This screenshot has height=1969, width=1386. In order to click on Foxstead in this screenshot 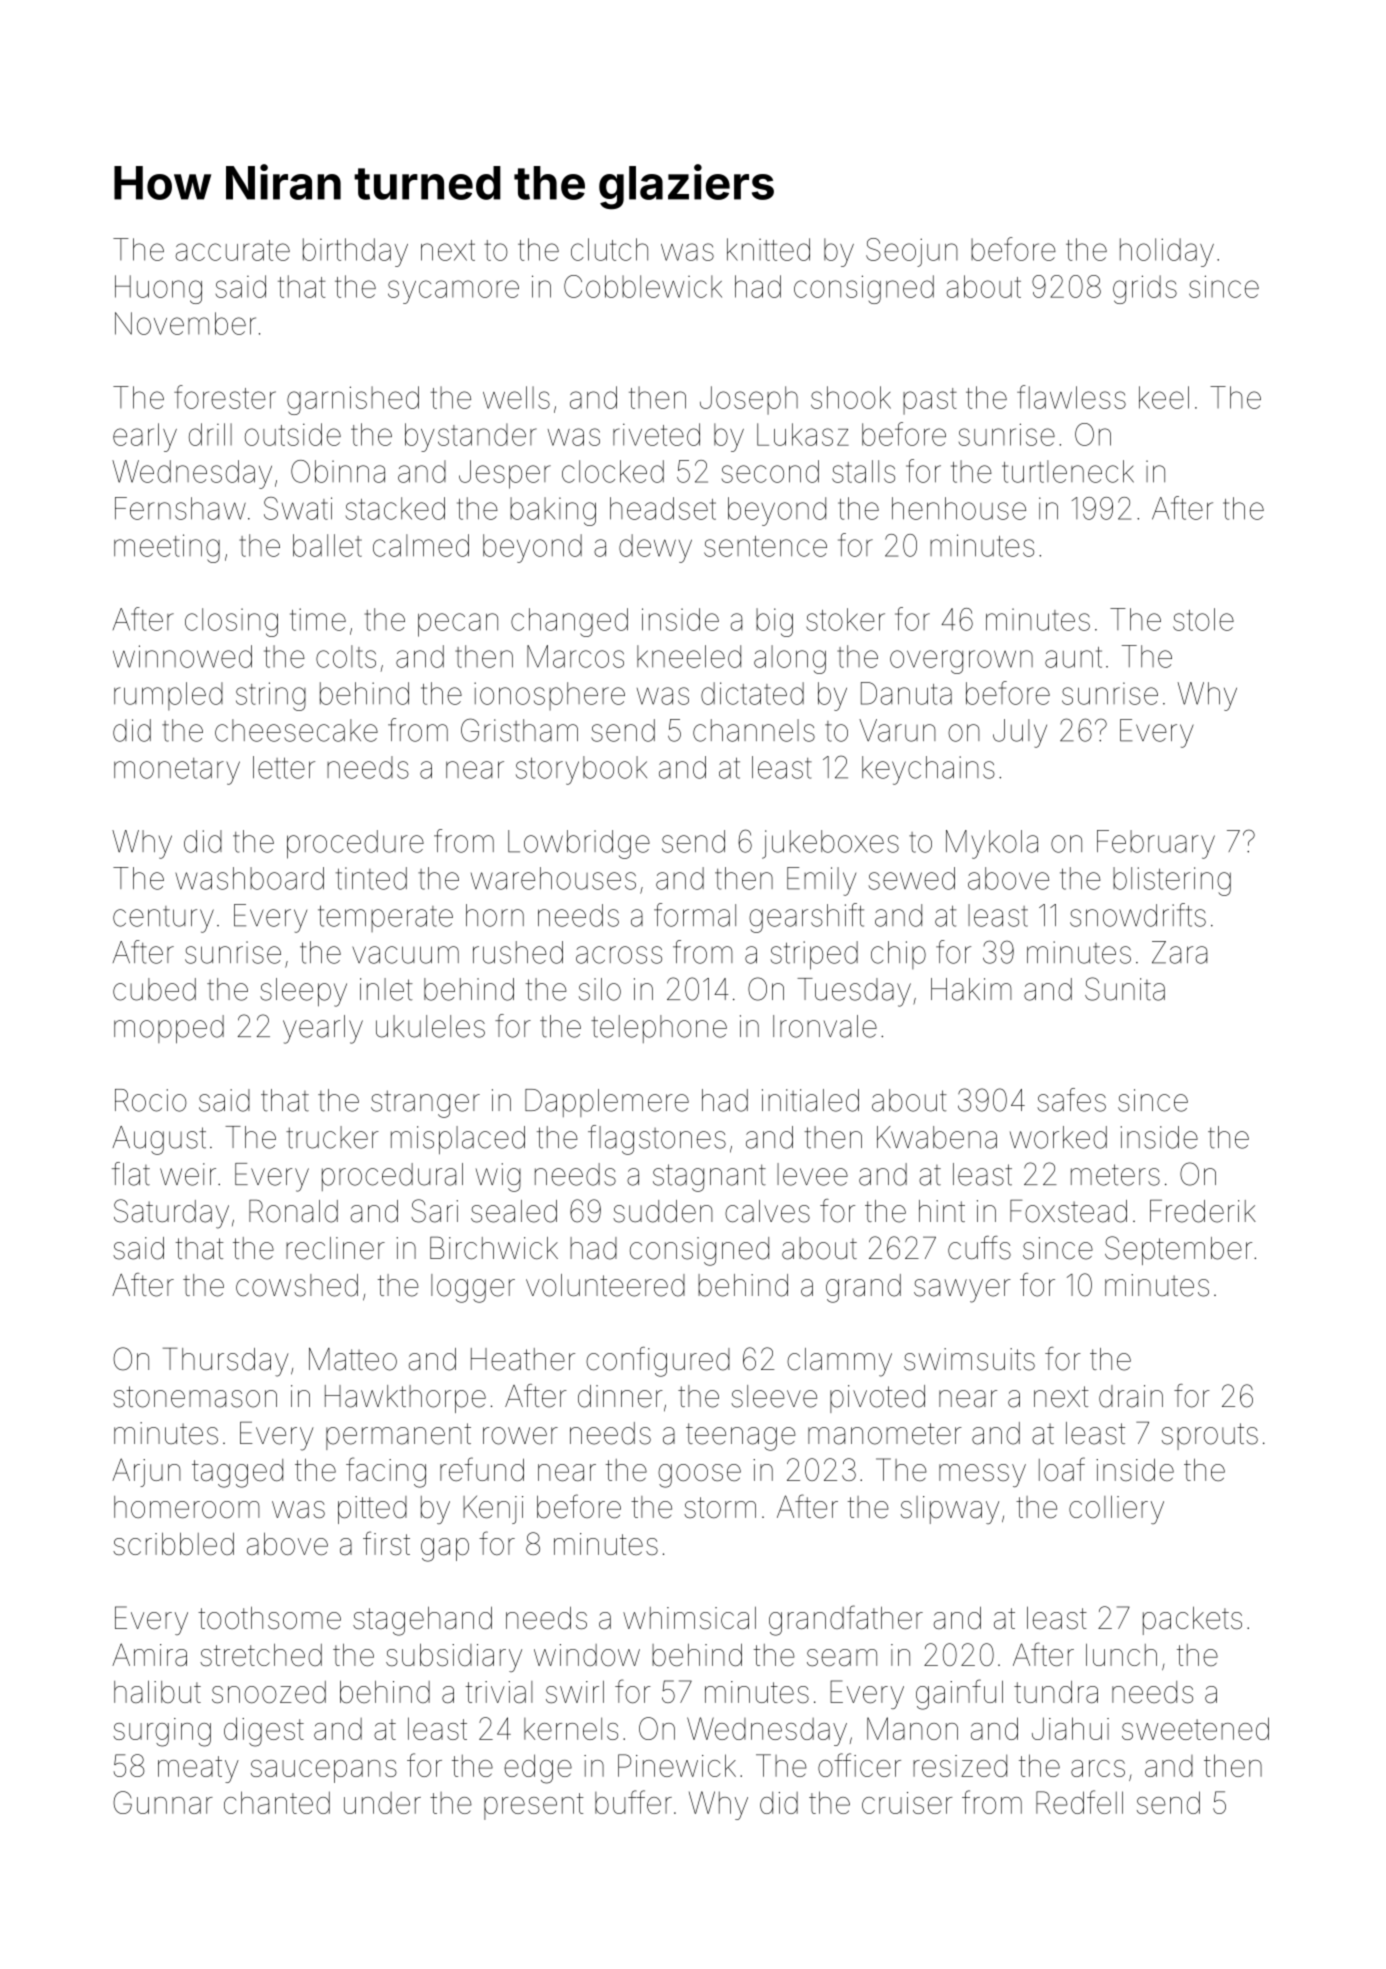, I will do `click(1068, 1211)`.
